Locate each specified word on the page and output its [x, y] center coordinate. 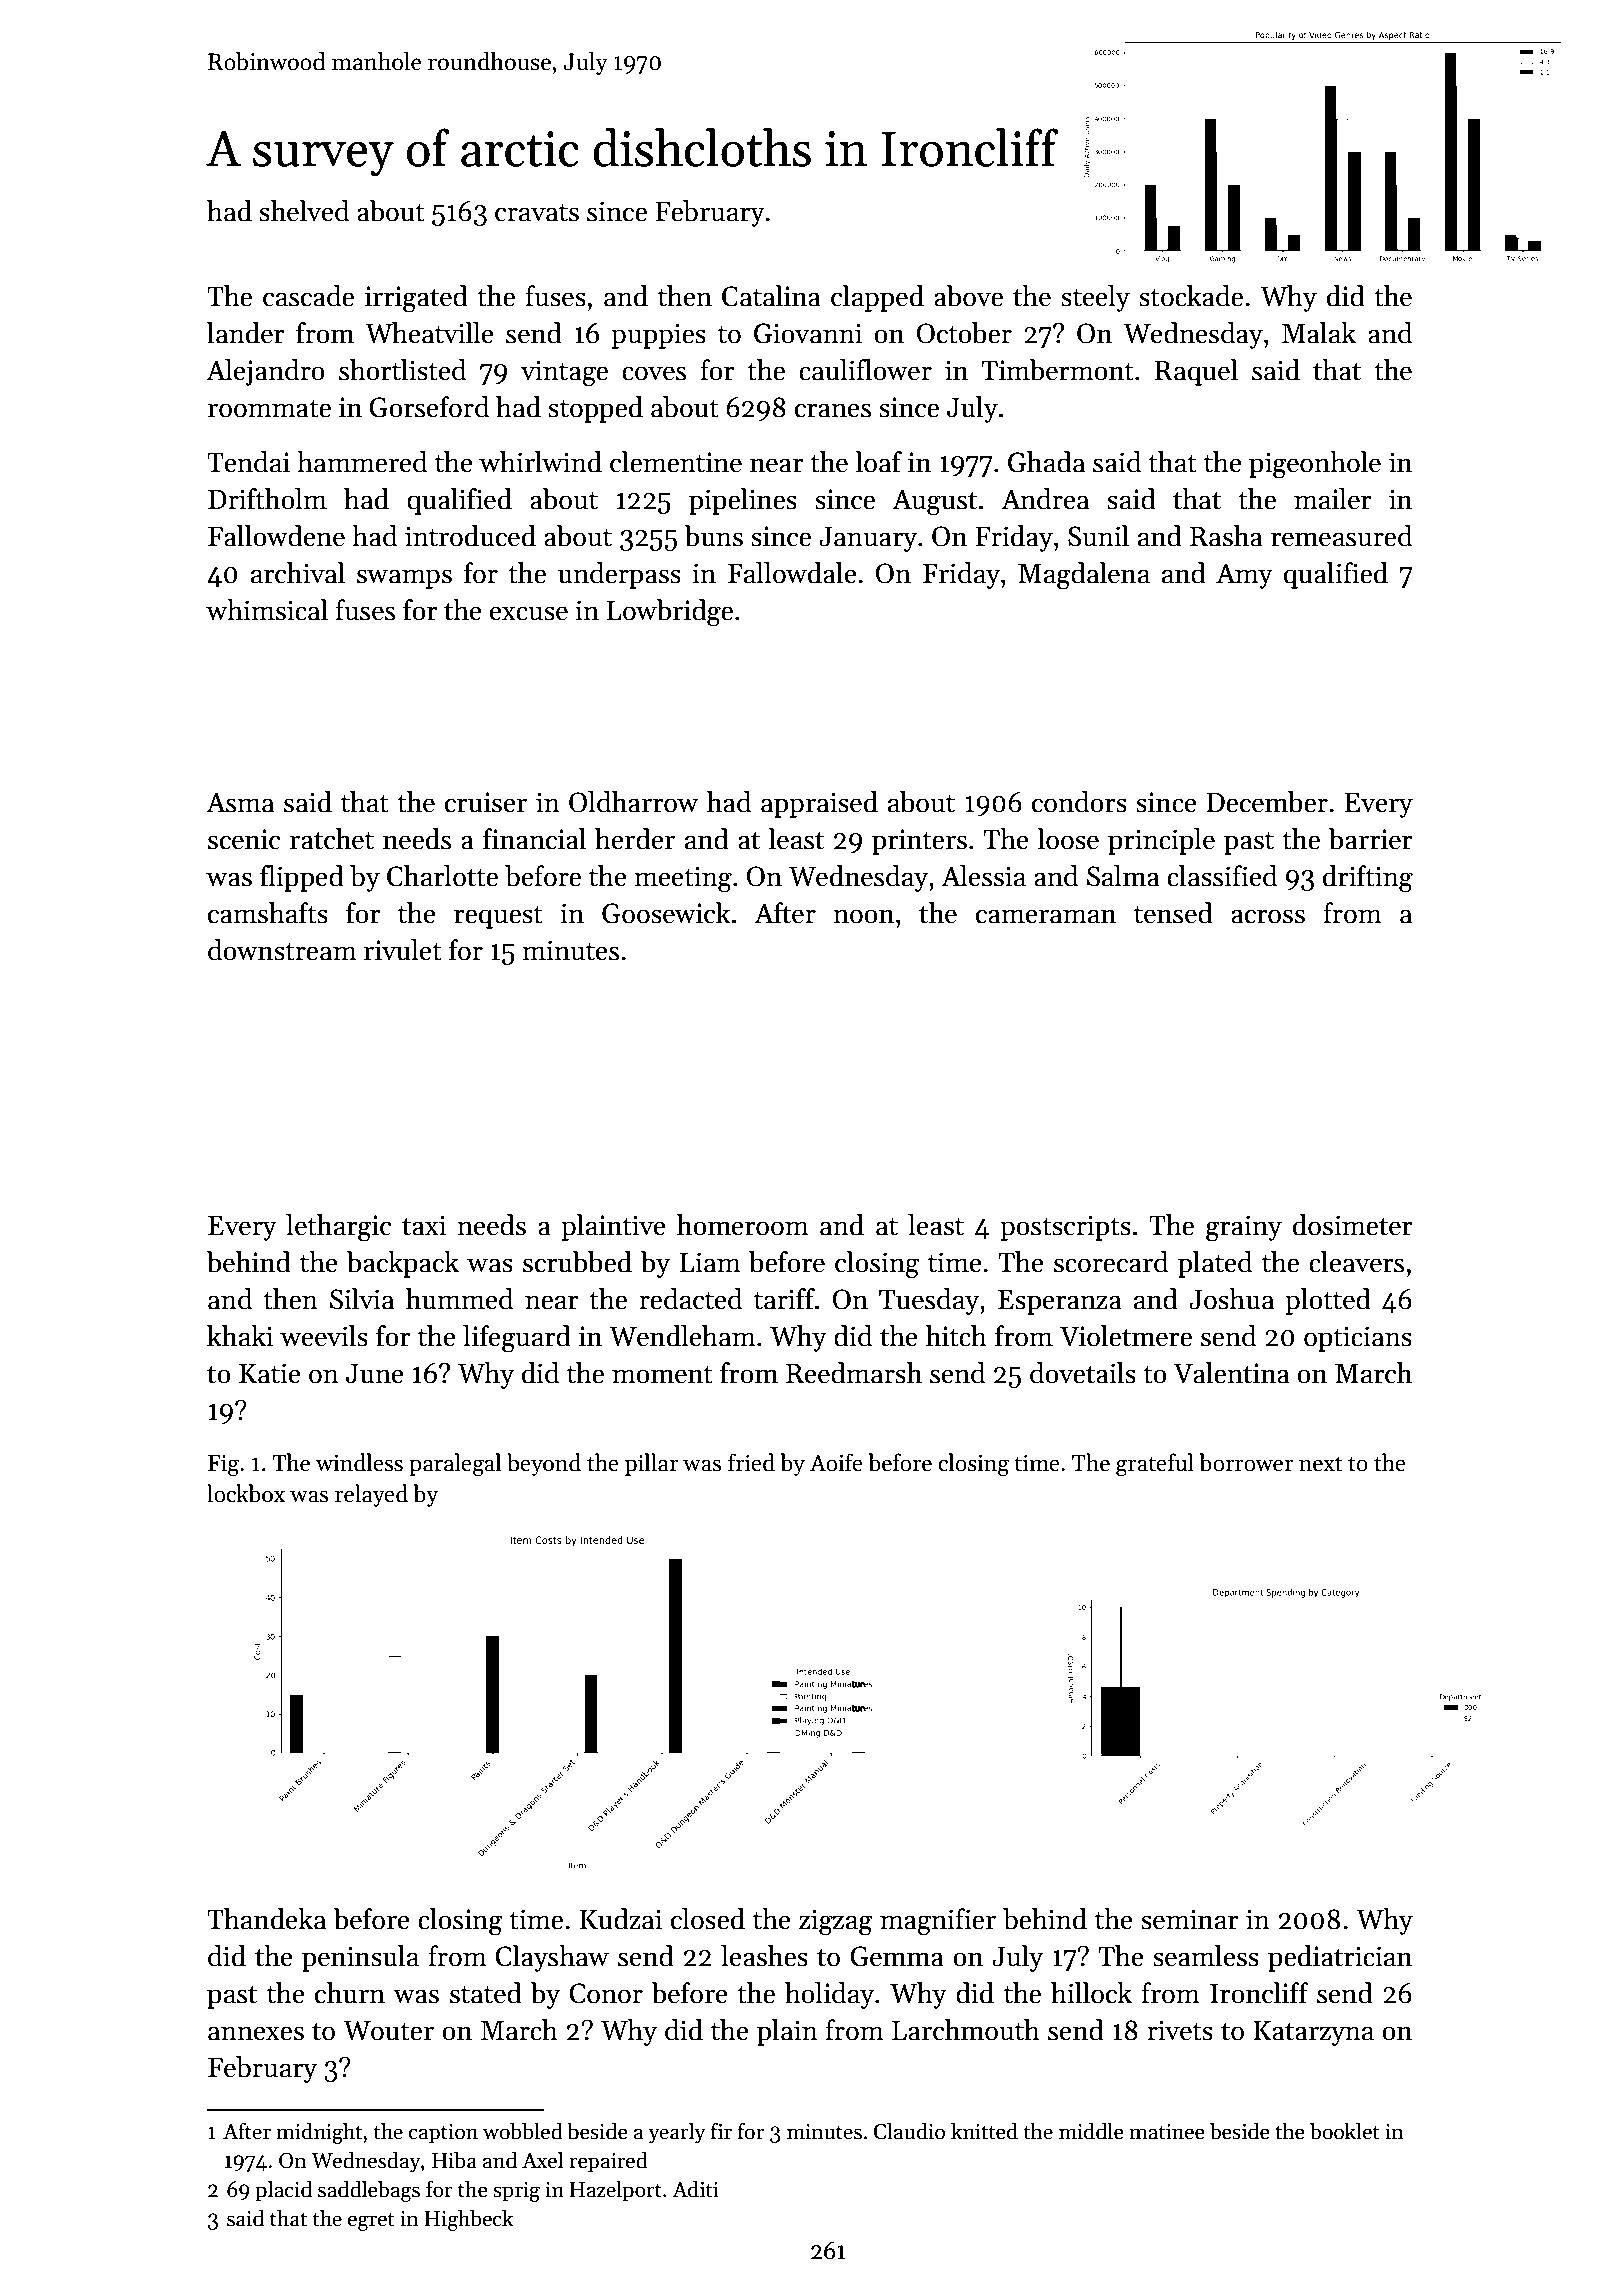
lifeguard [517, 1339]
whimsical [267, 610]
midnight [319, 2133]
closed [708, 1919]
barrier [1370, 839]
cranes [833, 410]
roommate [269, 409]
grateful [1155, 1465]
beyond [544, 1464]
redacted [690, 1299]
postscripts [1065, 1228]
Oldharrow [633, 802]
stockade [1191, 296]
